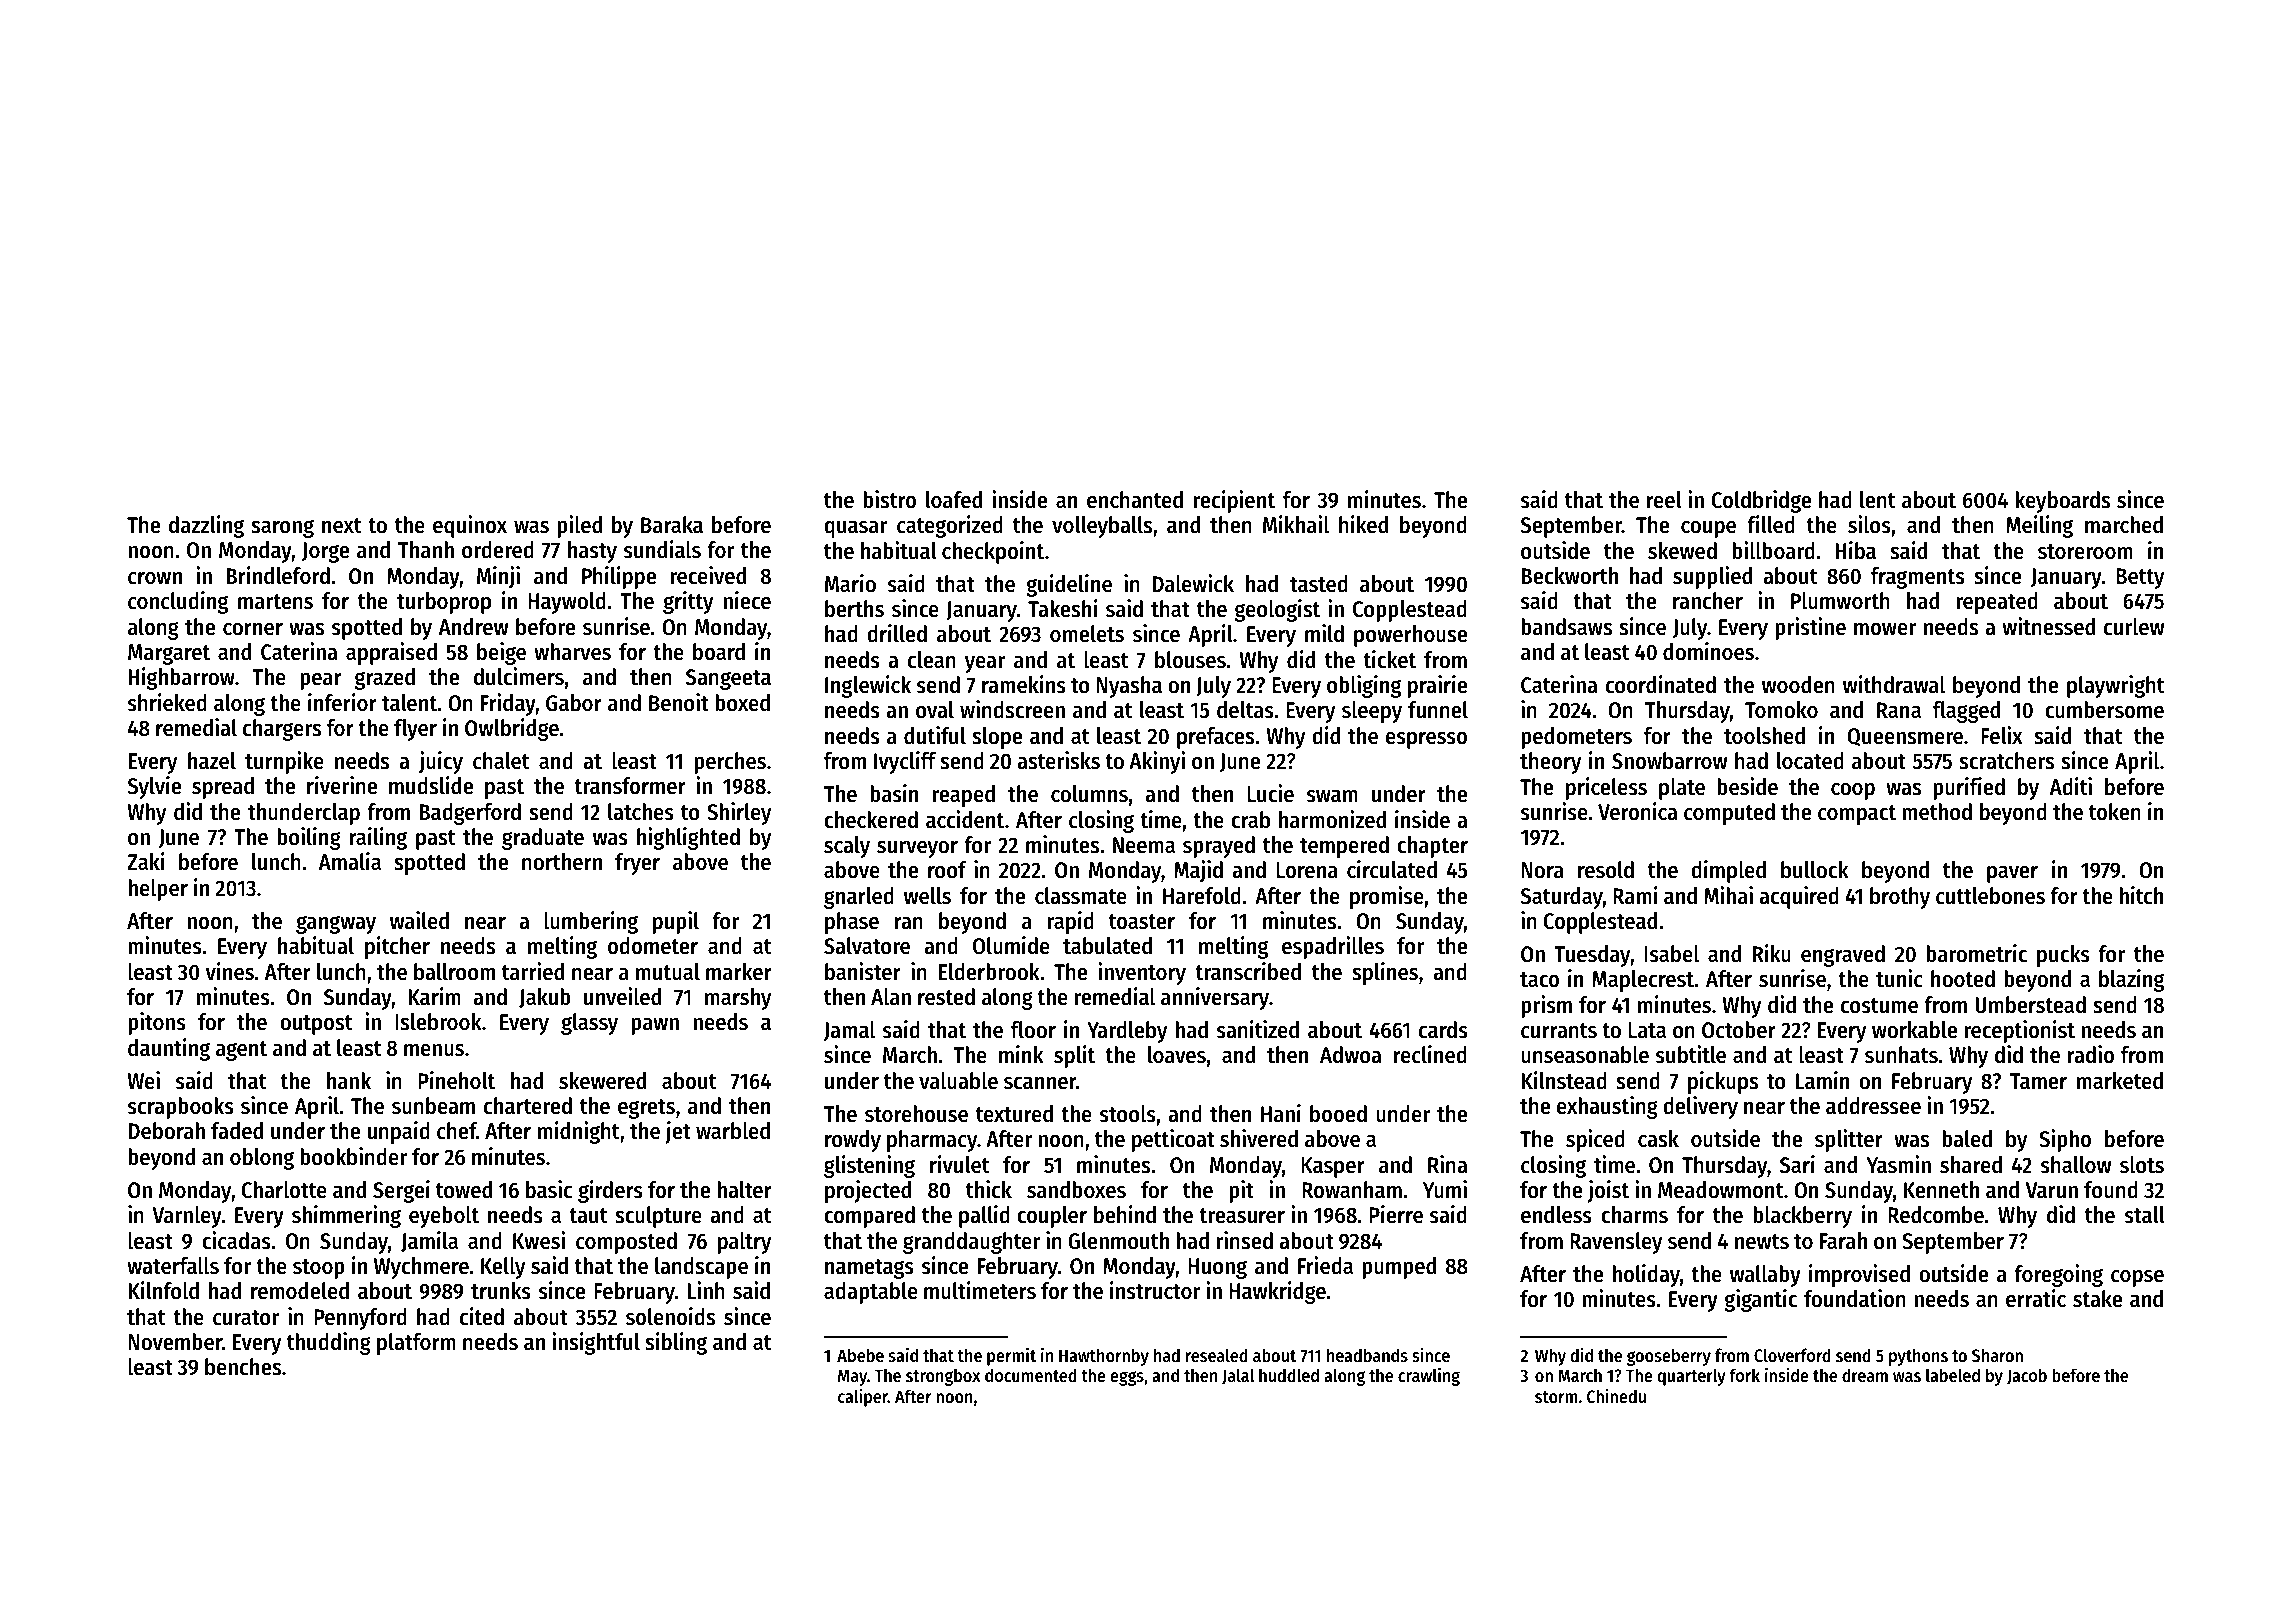 Image resolution: width=2292 pixels, height=1620 pixels. Describe the element at coordinates (350, 861) in the screenshot. I see `Amalia` at that location.
